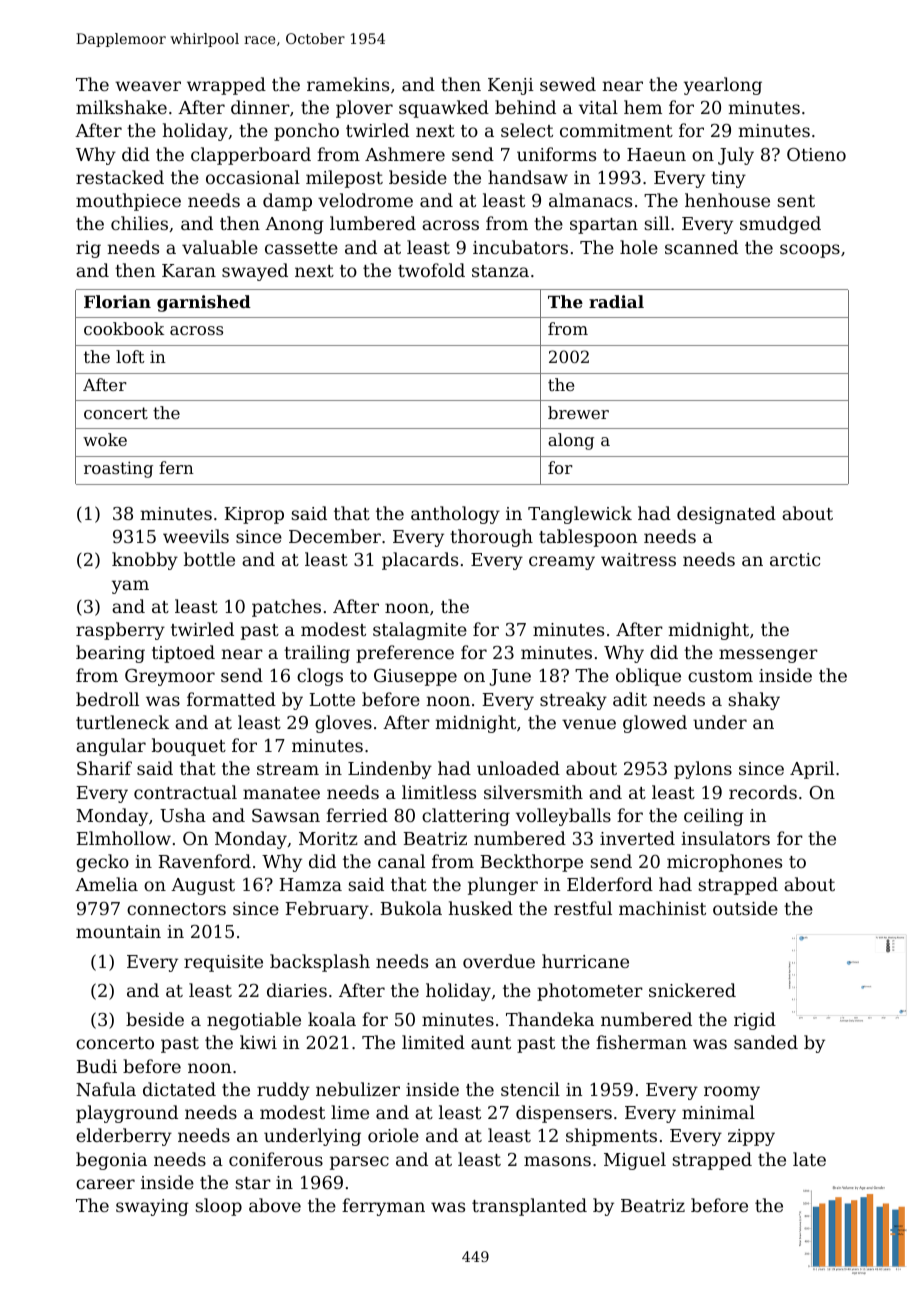  Describe the element at coordinates (128, 202) in the image. I see `mouthpiece` at that location.
